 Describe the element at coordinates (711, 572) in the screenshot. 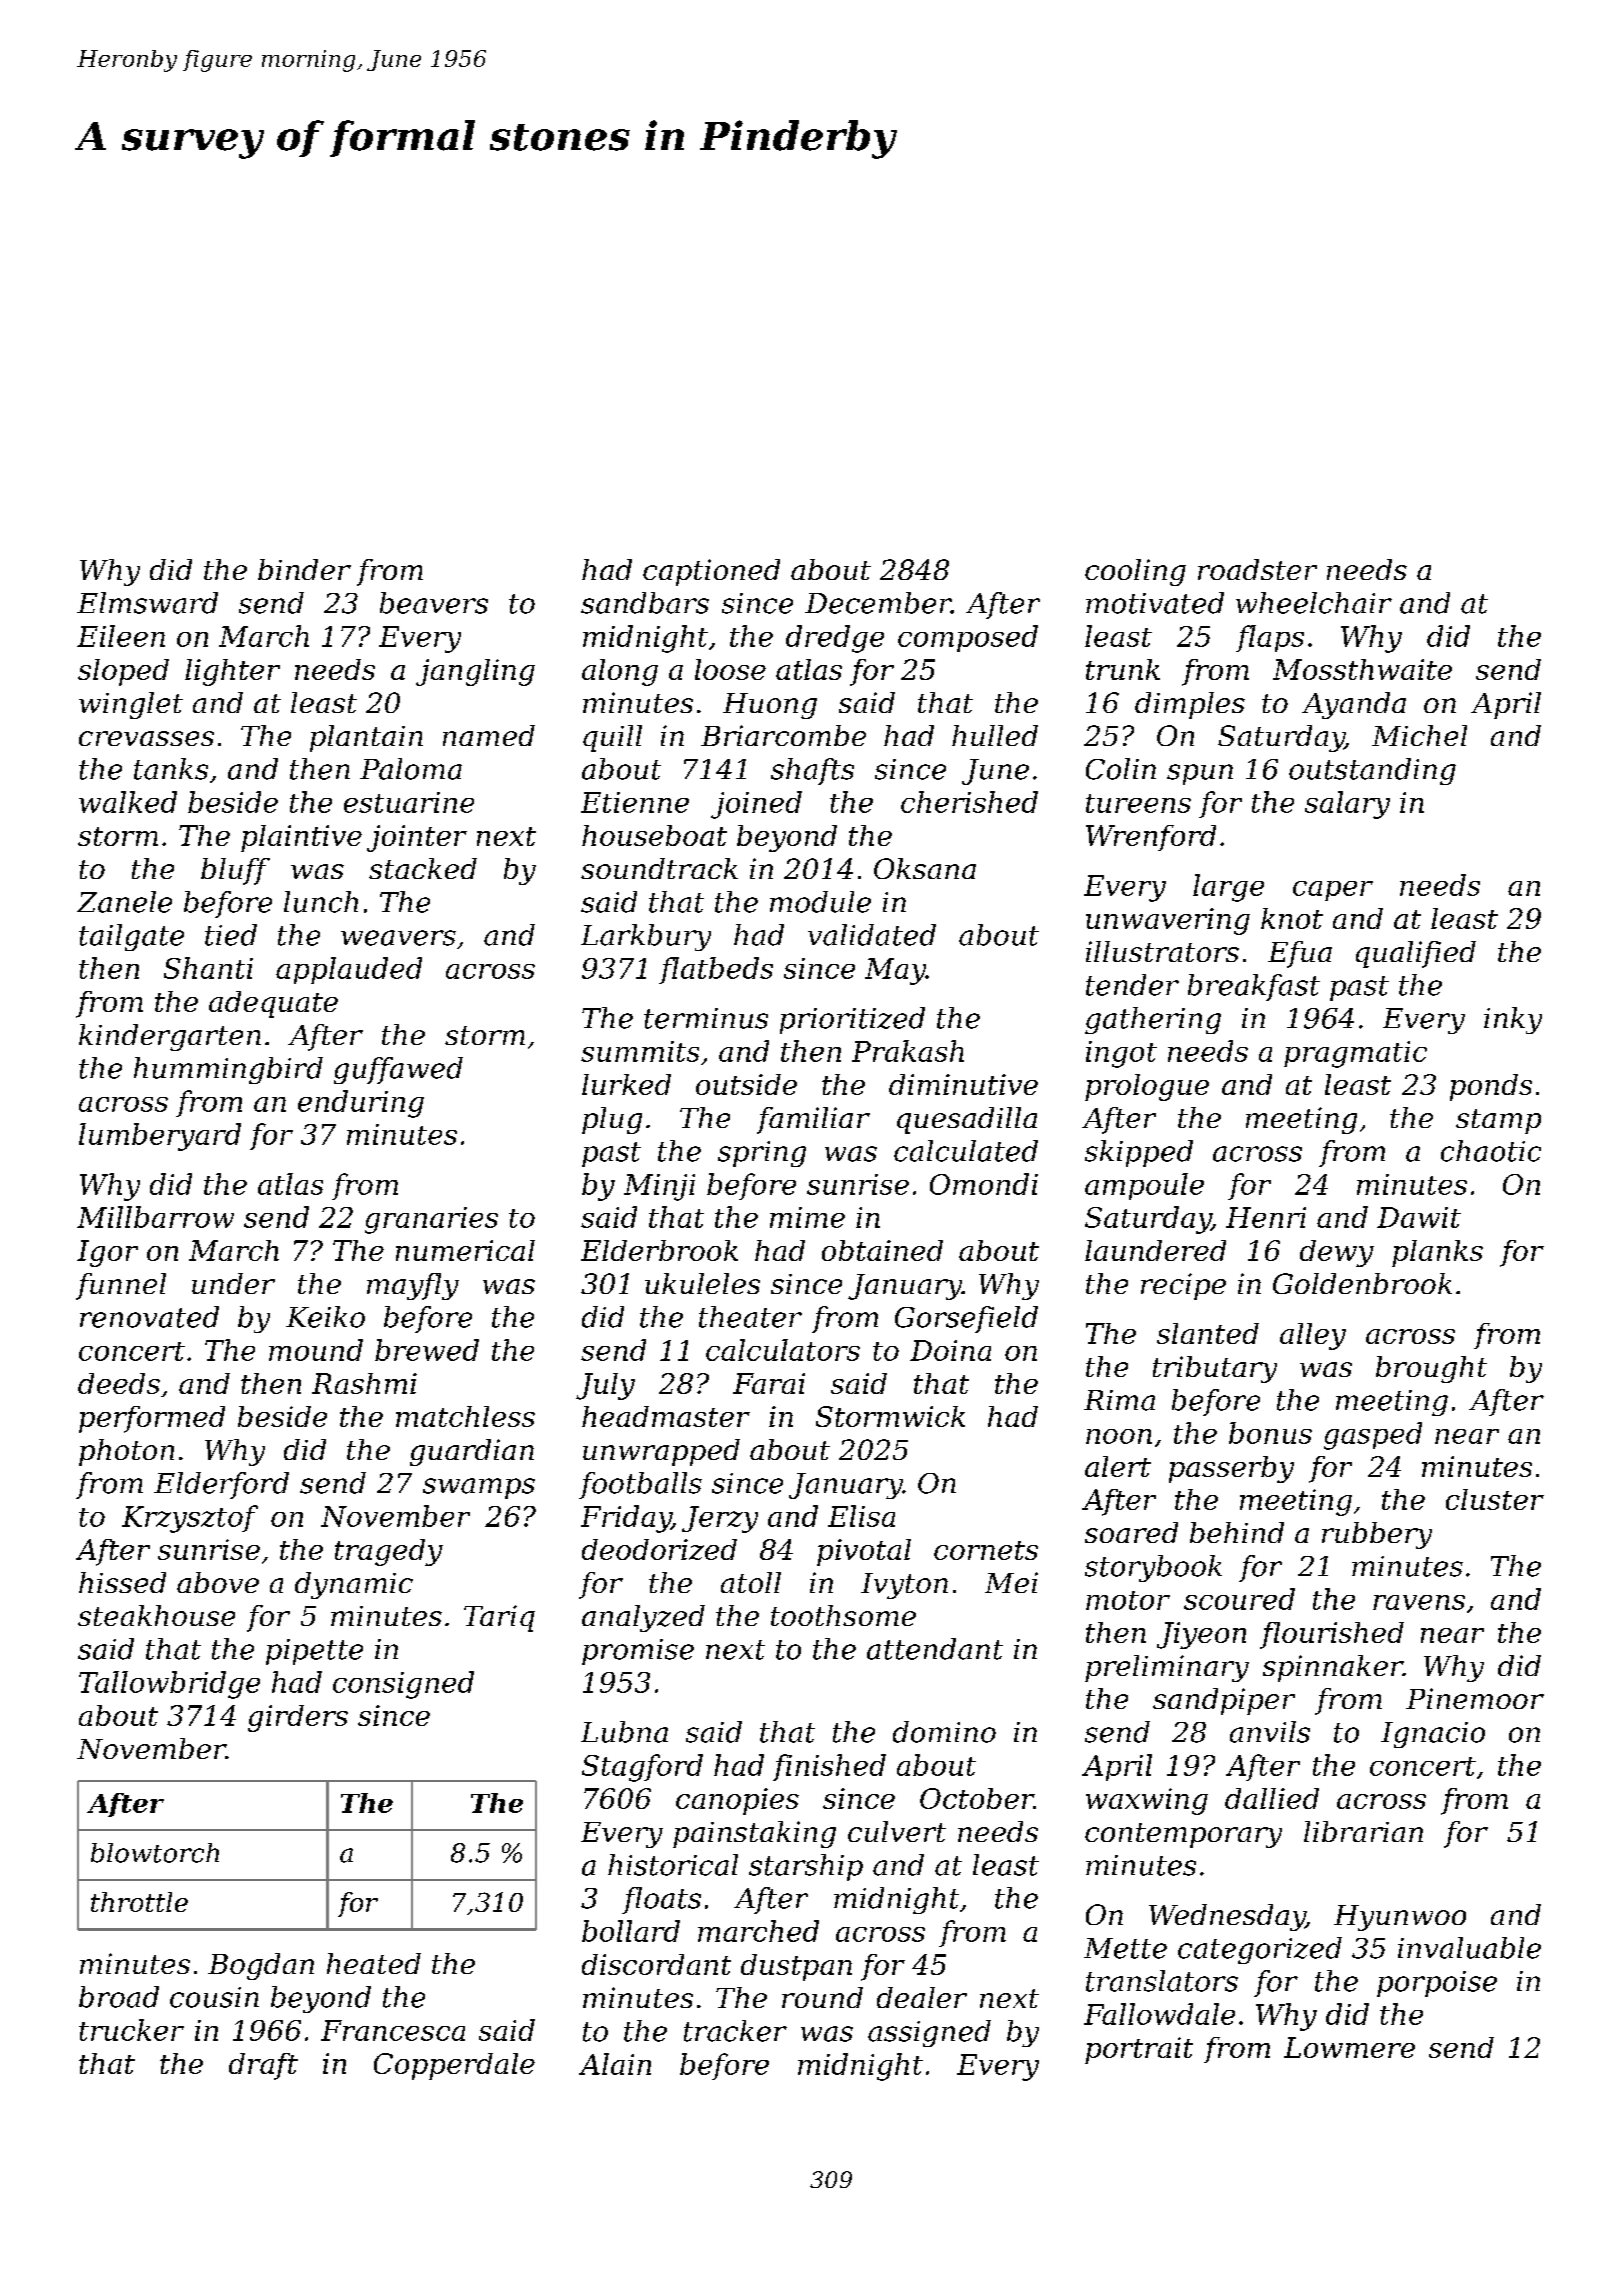

I see `captioned` at that location.
